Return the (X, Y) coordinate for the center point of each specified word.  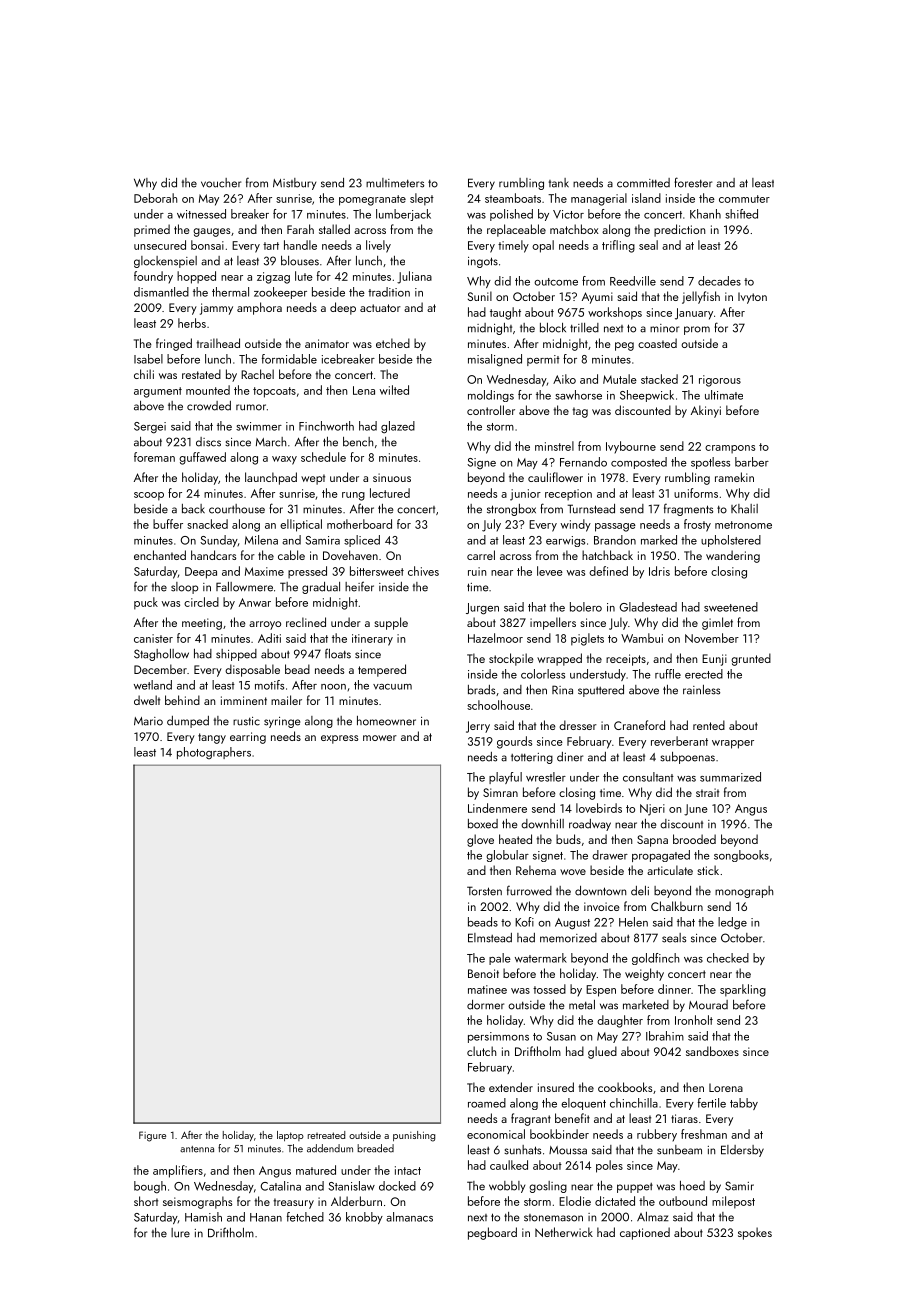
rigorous (720, 381)
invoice (602, 906)
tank (559, 183)
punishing (414, 1136)
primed (152, 230)
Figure (152, 1136)
